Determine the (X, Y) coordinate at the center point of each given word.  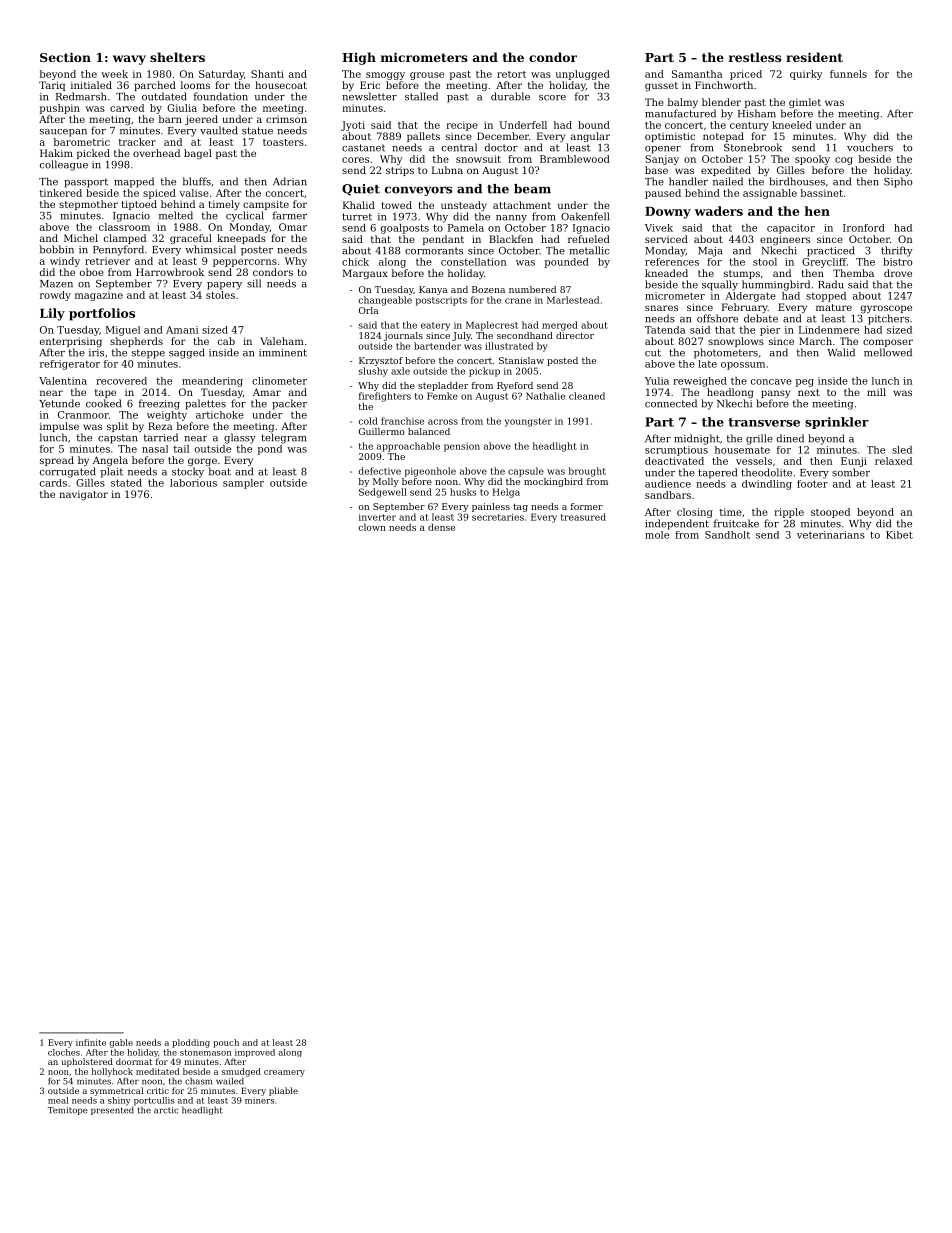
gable (121, 1043)
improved (255, 1053)
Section (65, 57)
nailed (728, 181)
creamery (284, 1073)
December (503, 136)
